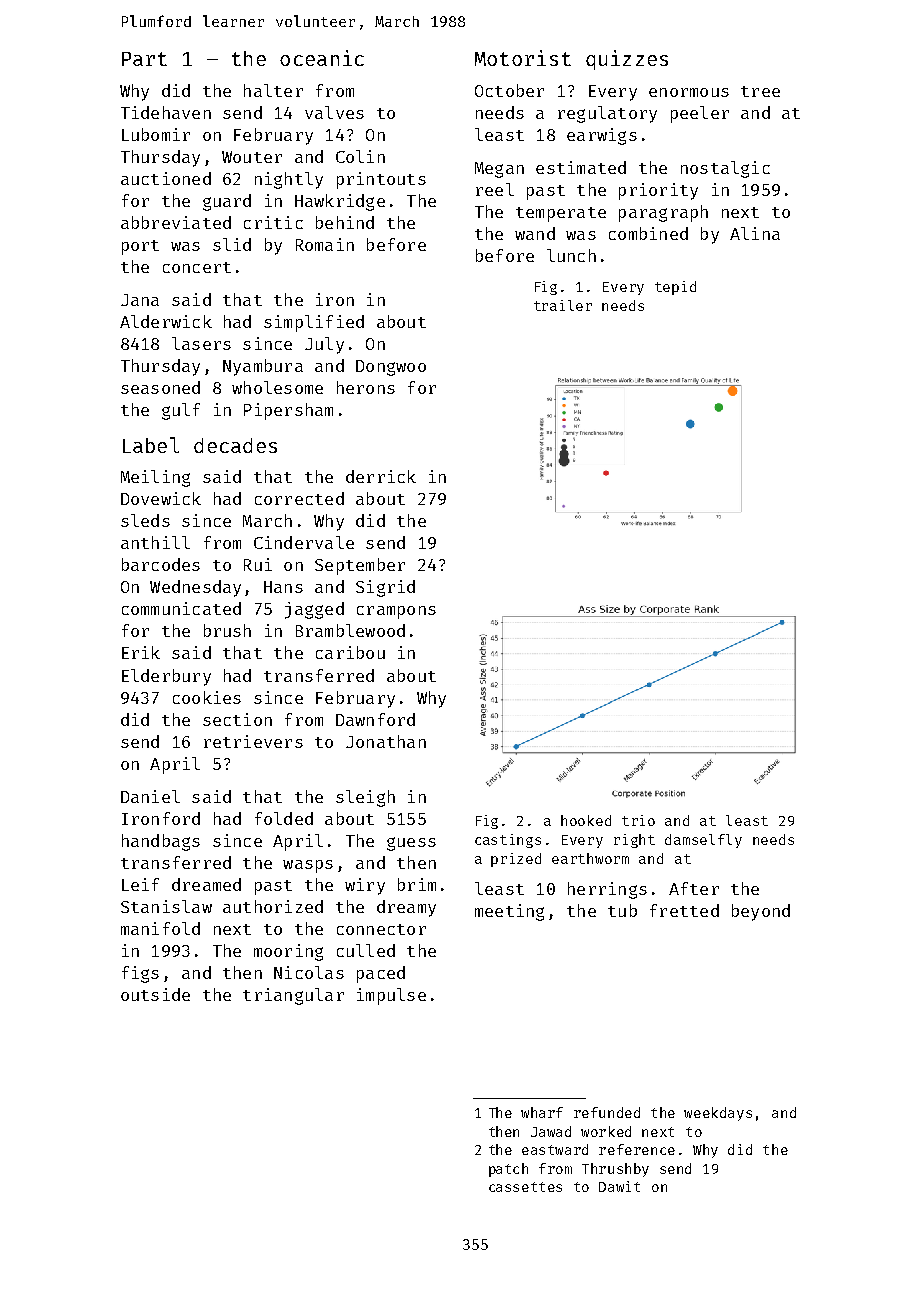  Describe the element at coordinates (155, 994) in the screenshot. I see `outside` at that location.
